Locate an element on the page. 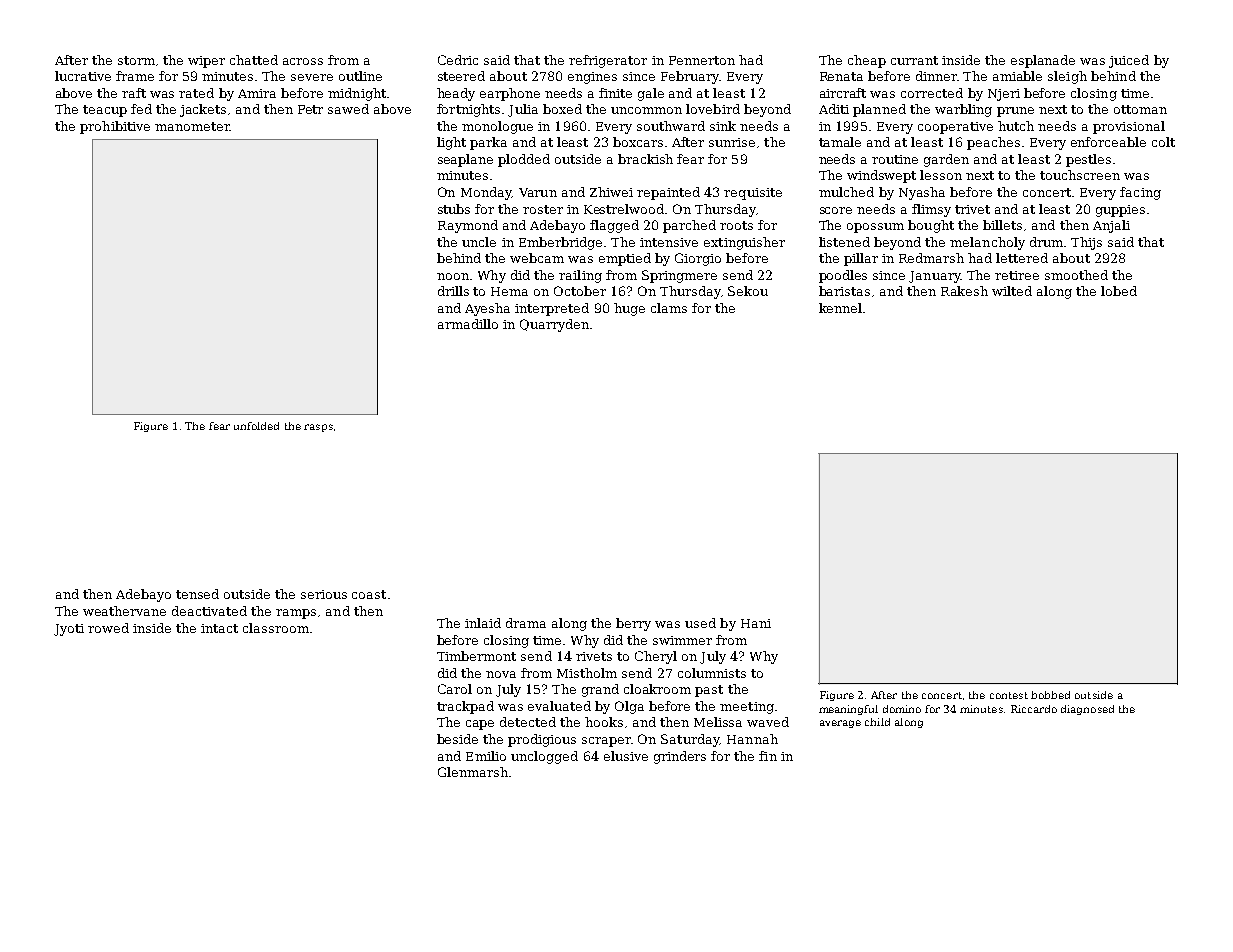 This page has width=1233, height=952. southward is located at coordinates (671, 126).
